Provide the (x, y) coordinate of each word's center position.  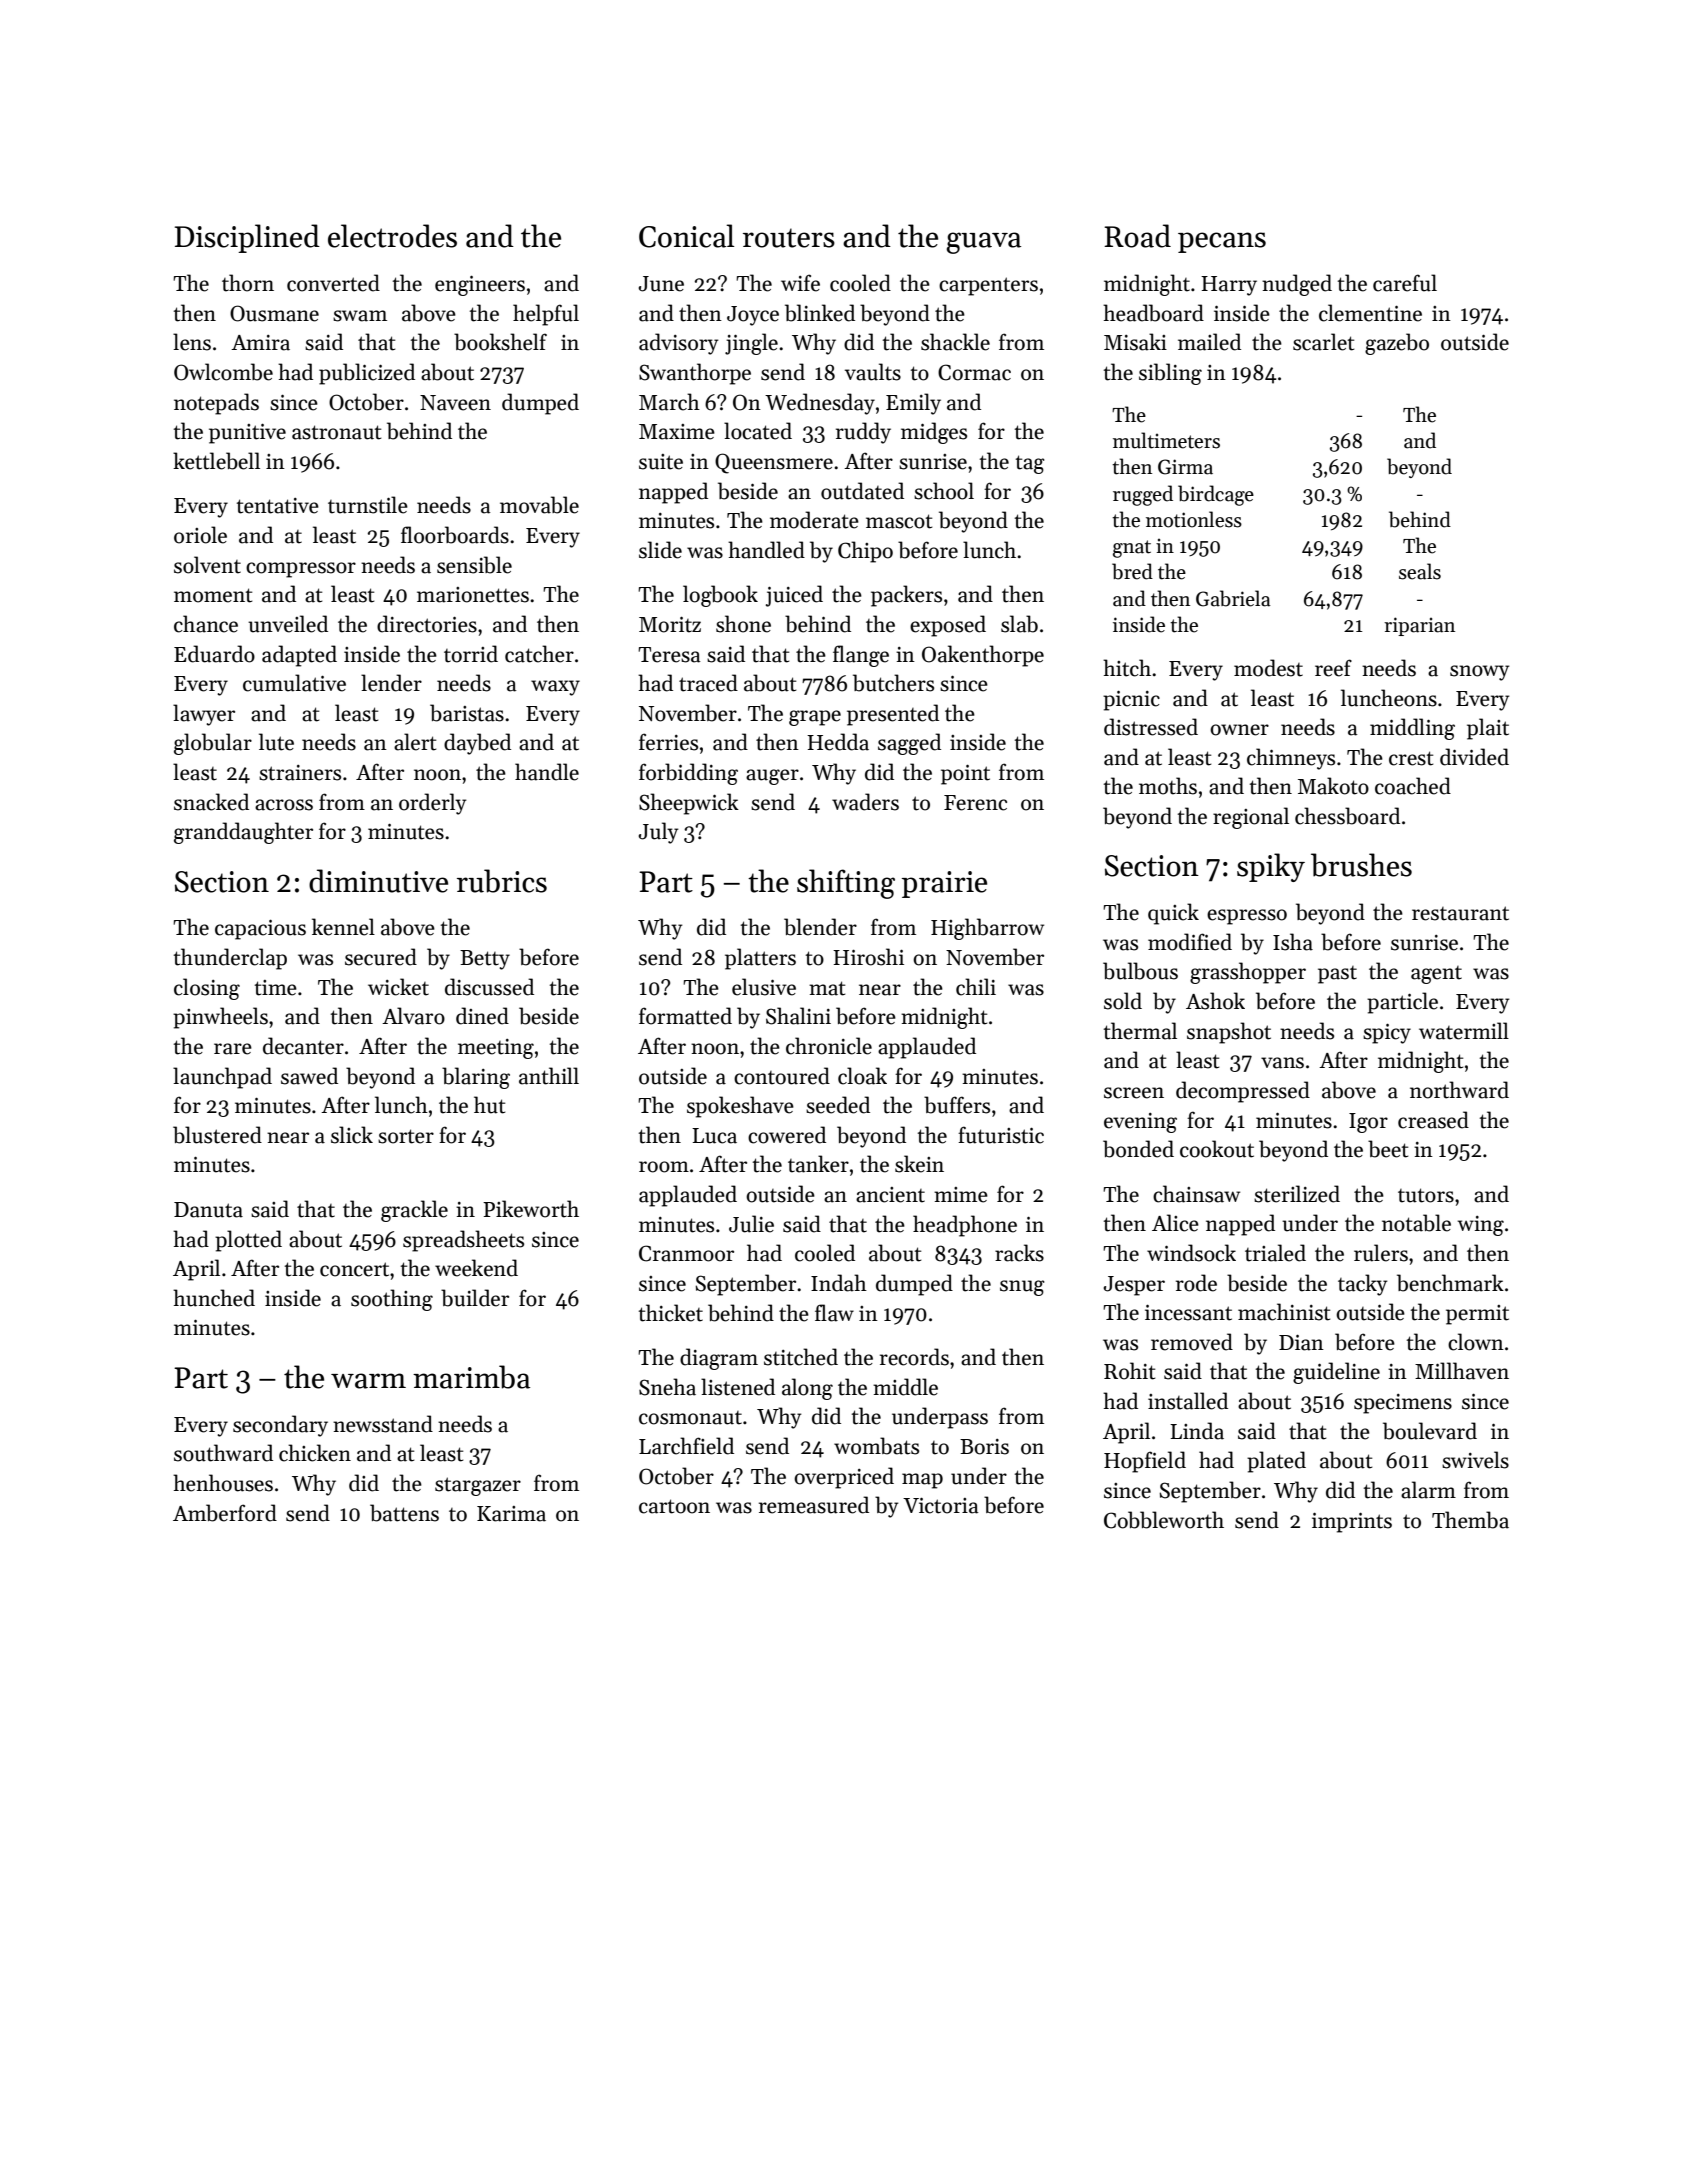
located (758, 431)
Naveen (455, 403)
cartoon (674, 1506)
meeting (496, 1049)
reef (1333, 668)
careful (1405, 283)
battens (404, 1513)
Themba (1470, 1520)
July (658, 833)
